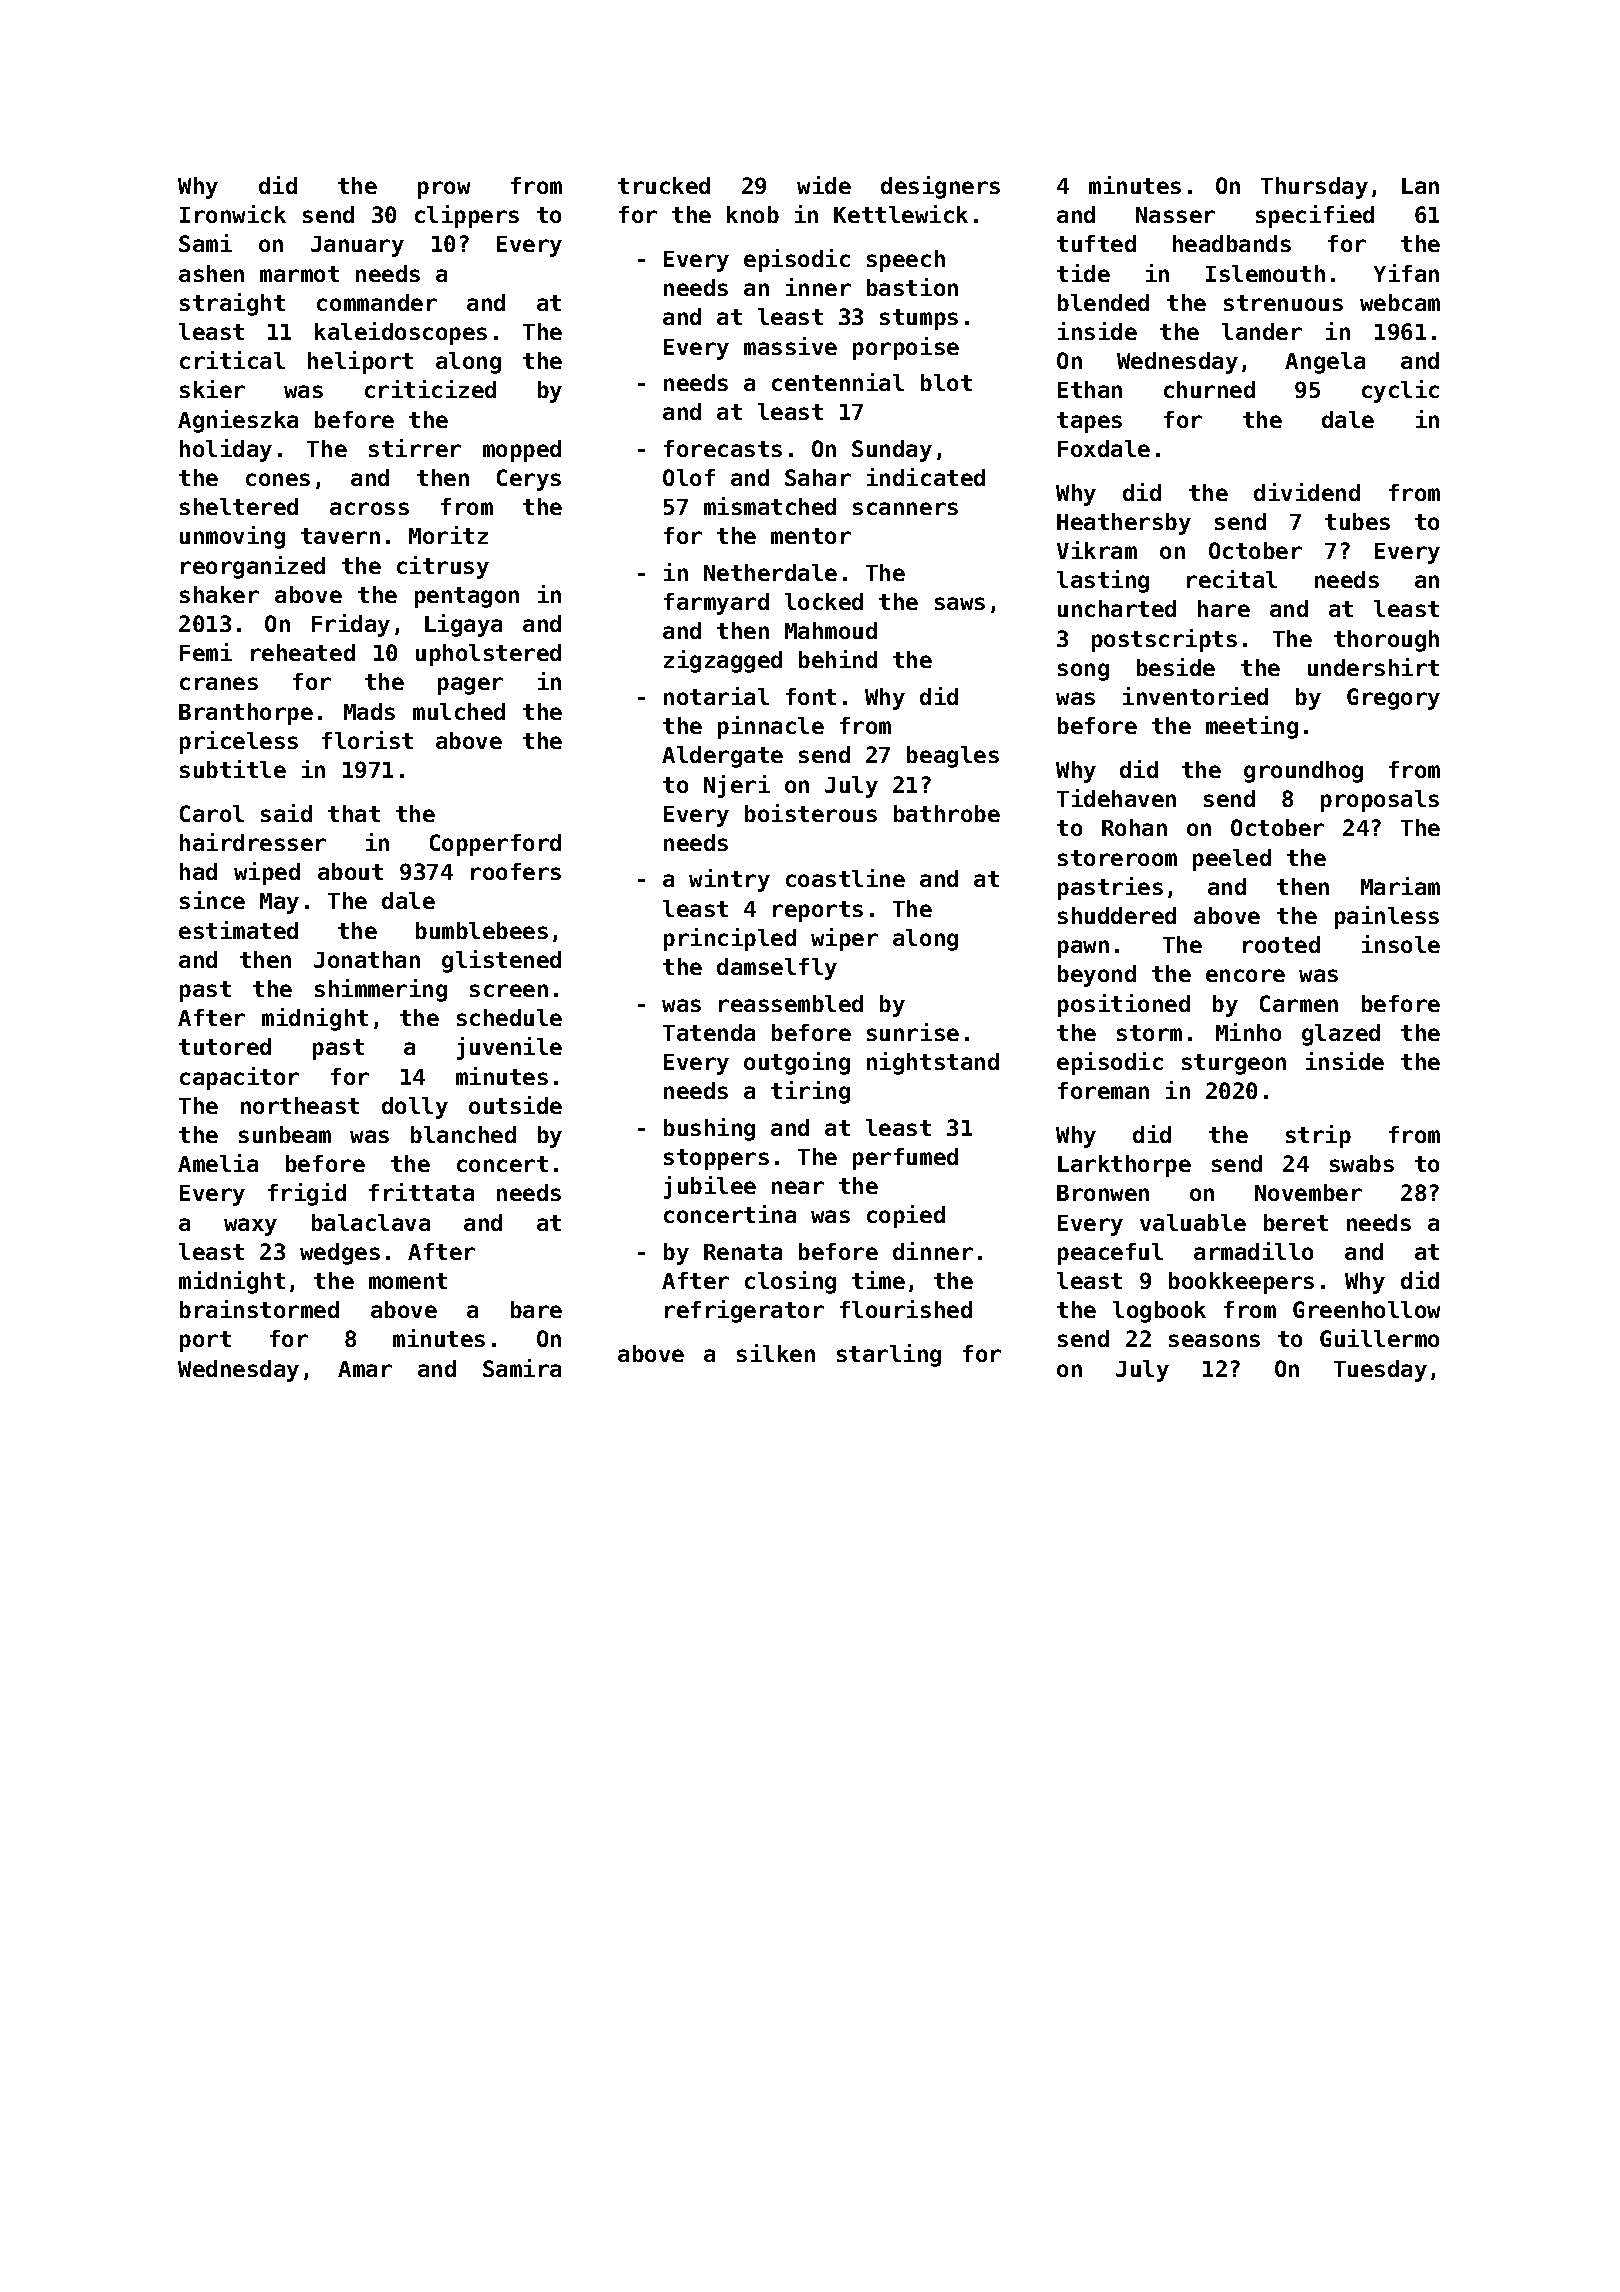 The image size is (1620, 2292). Describe the element at coordinates (233, 214) in the page. I see `Ironwick` at that location.
